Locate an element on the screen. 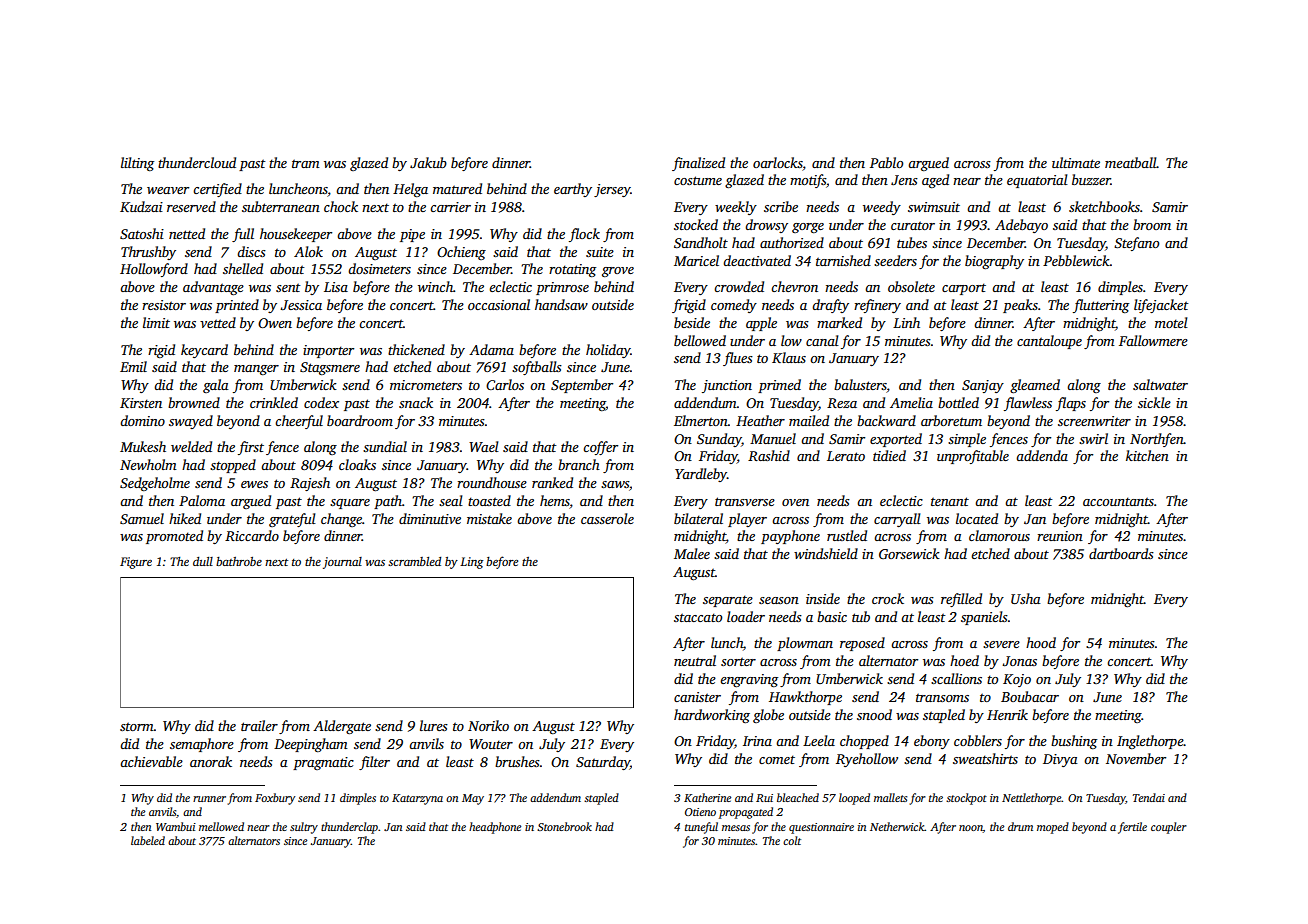  Katherine is located at coordinates (707, 797).
